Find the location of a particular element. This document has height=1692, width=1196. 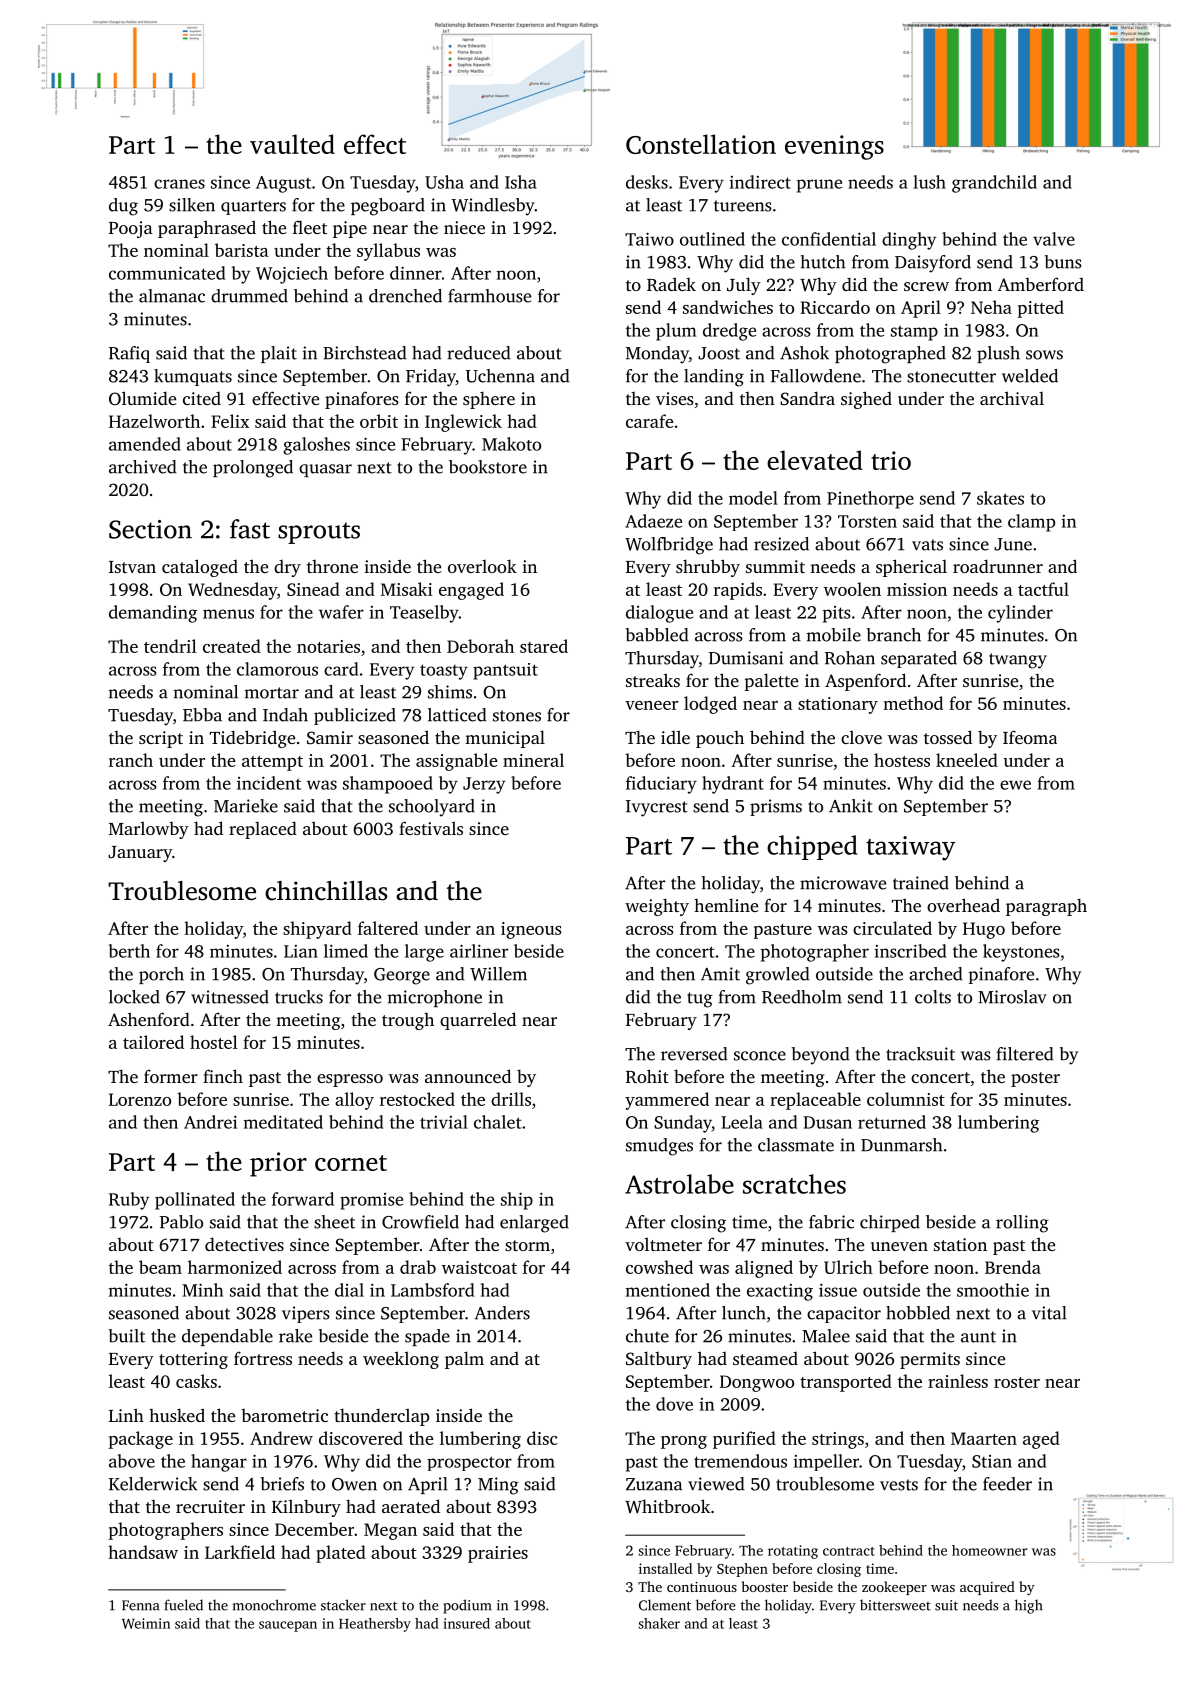

Constellation is located at coordinates (701, 144).
